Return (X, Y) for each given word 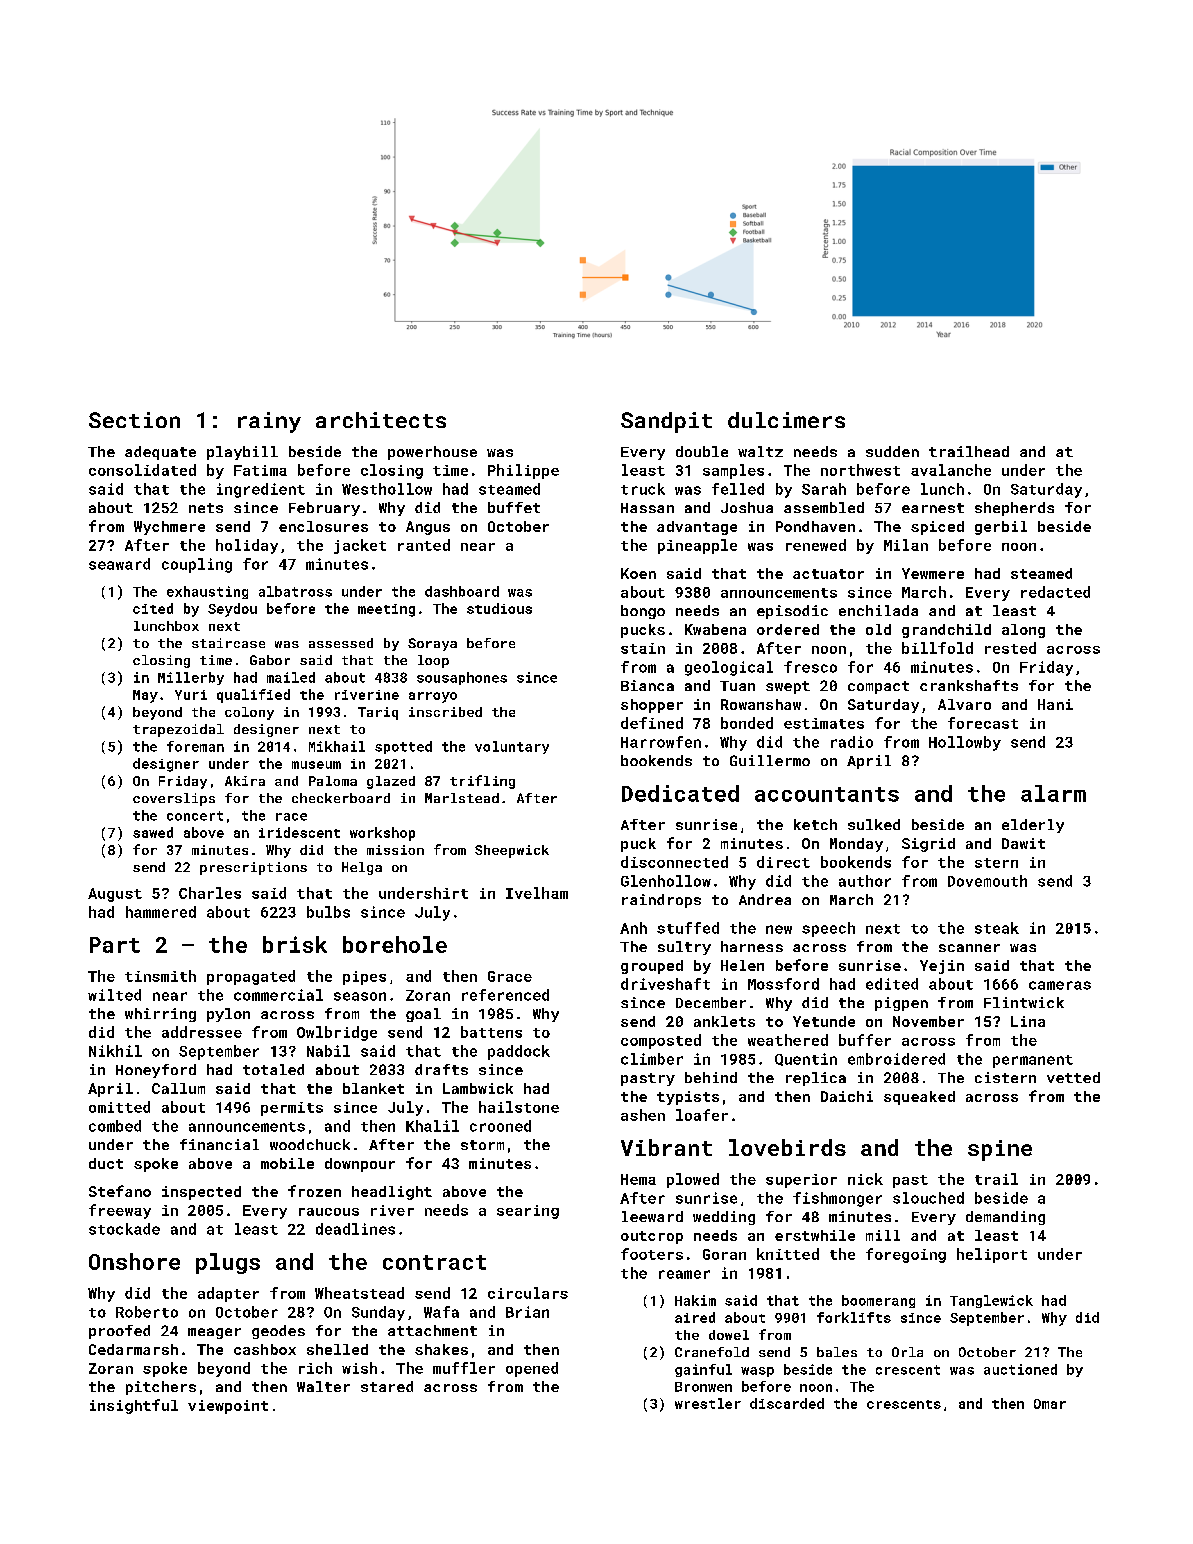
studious (499, 608)
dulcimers (786, 420)
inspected (201, 1193)
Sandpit (666, 422)
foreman (195, 746)
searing (528, 1212)
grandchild (946, 631)
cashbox (265, 1349)
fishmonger (837, 1199)
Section (134, 420)
